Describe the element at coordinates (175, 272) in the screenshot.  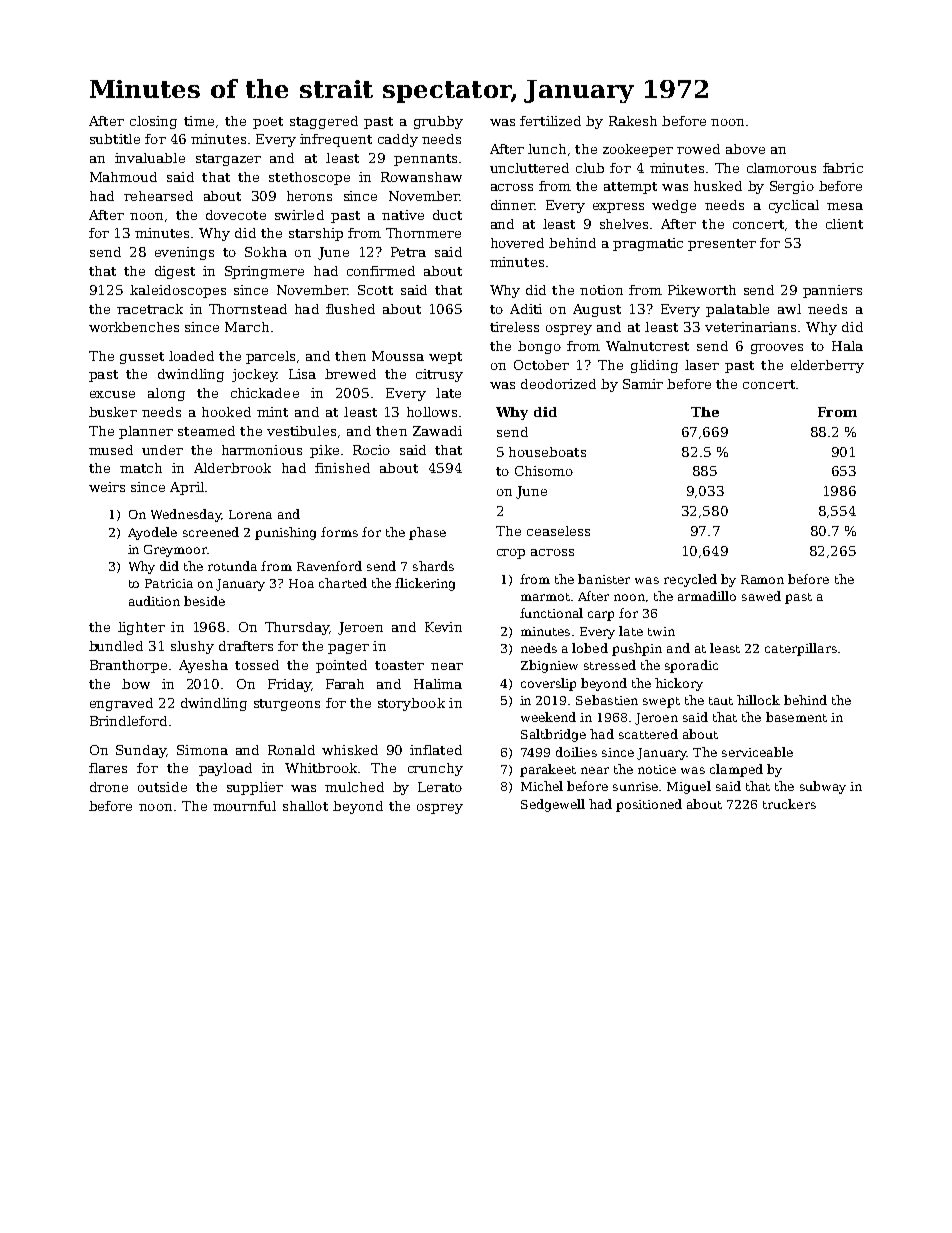
I see `digest` at that location.
